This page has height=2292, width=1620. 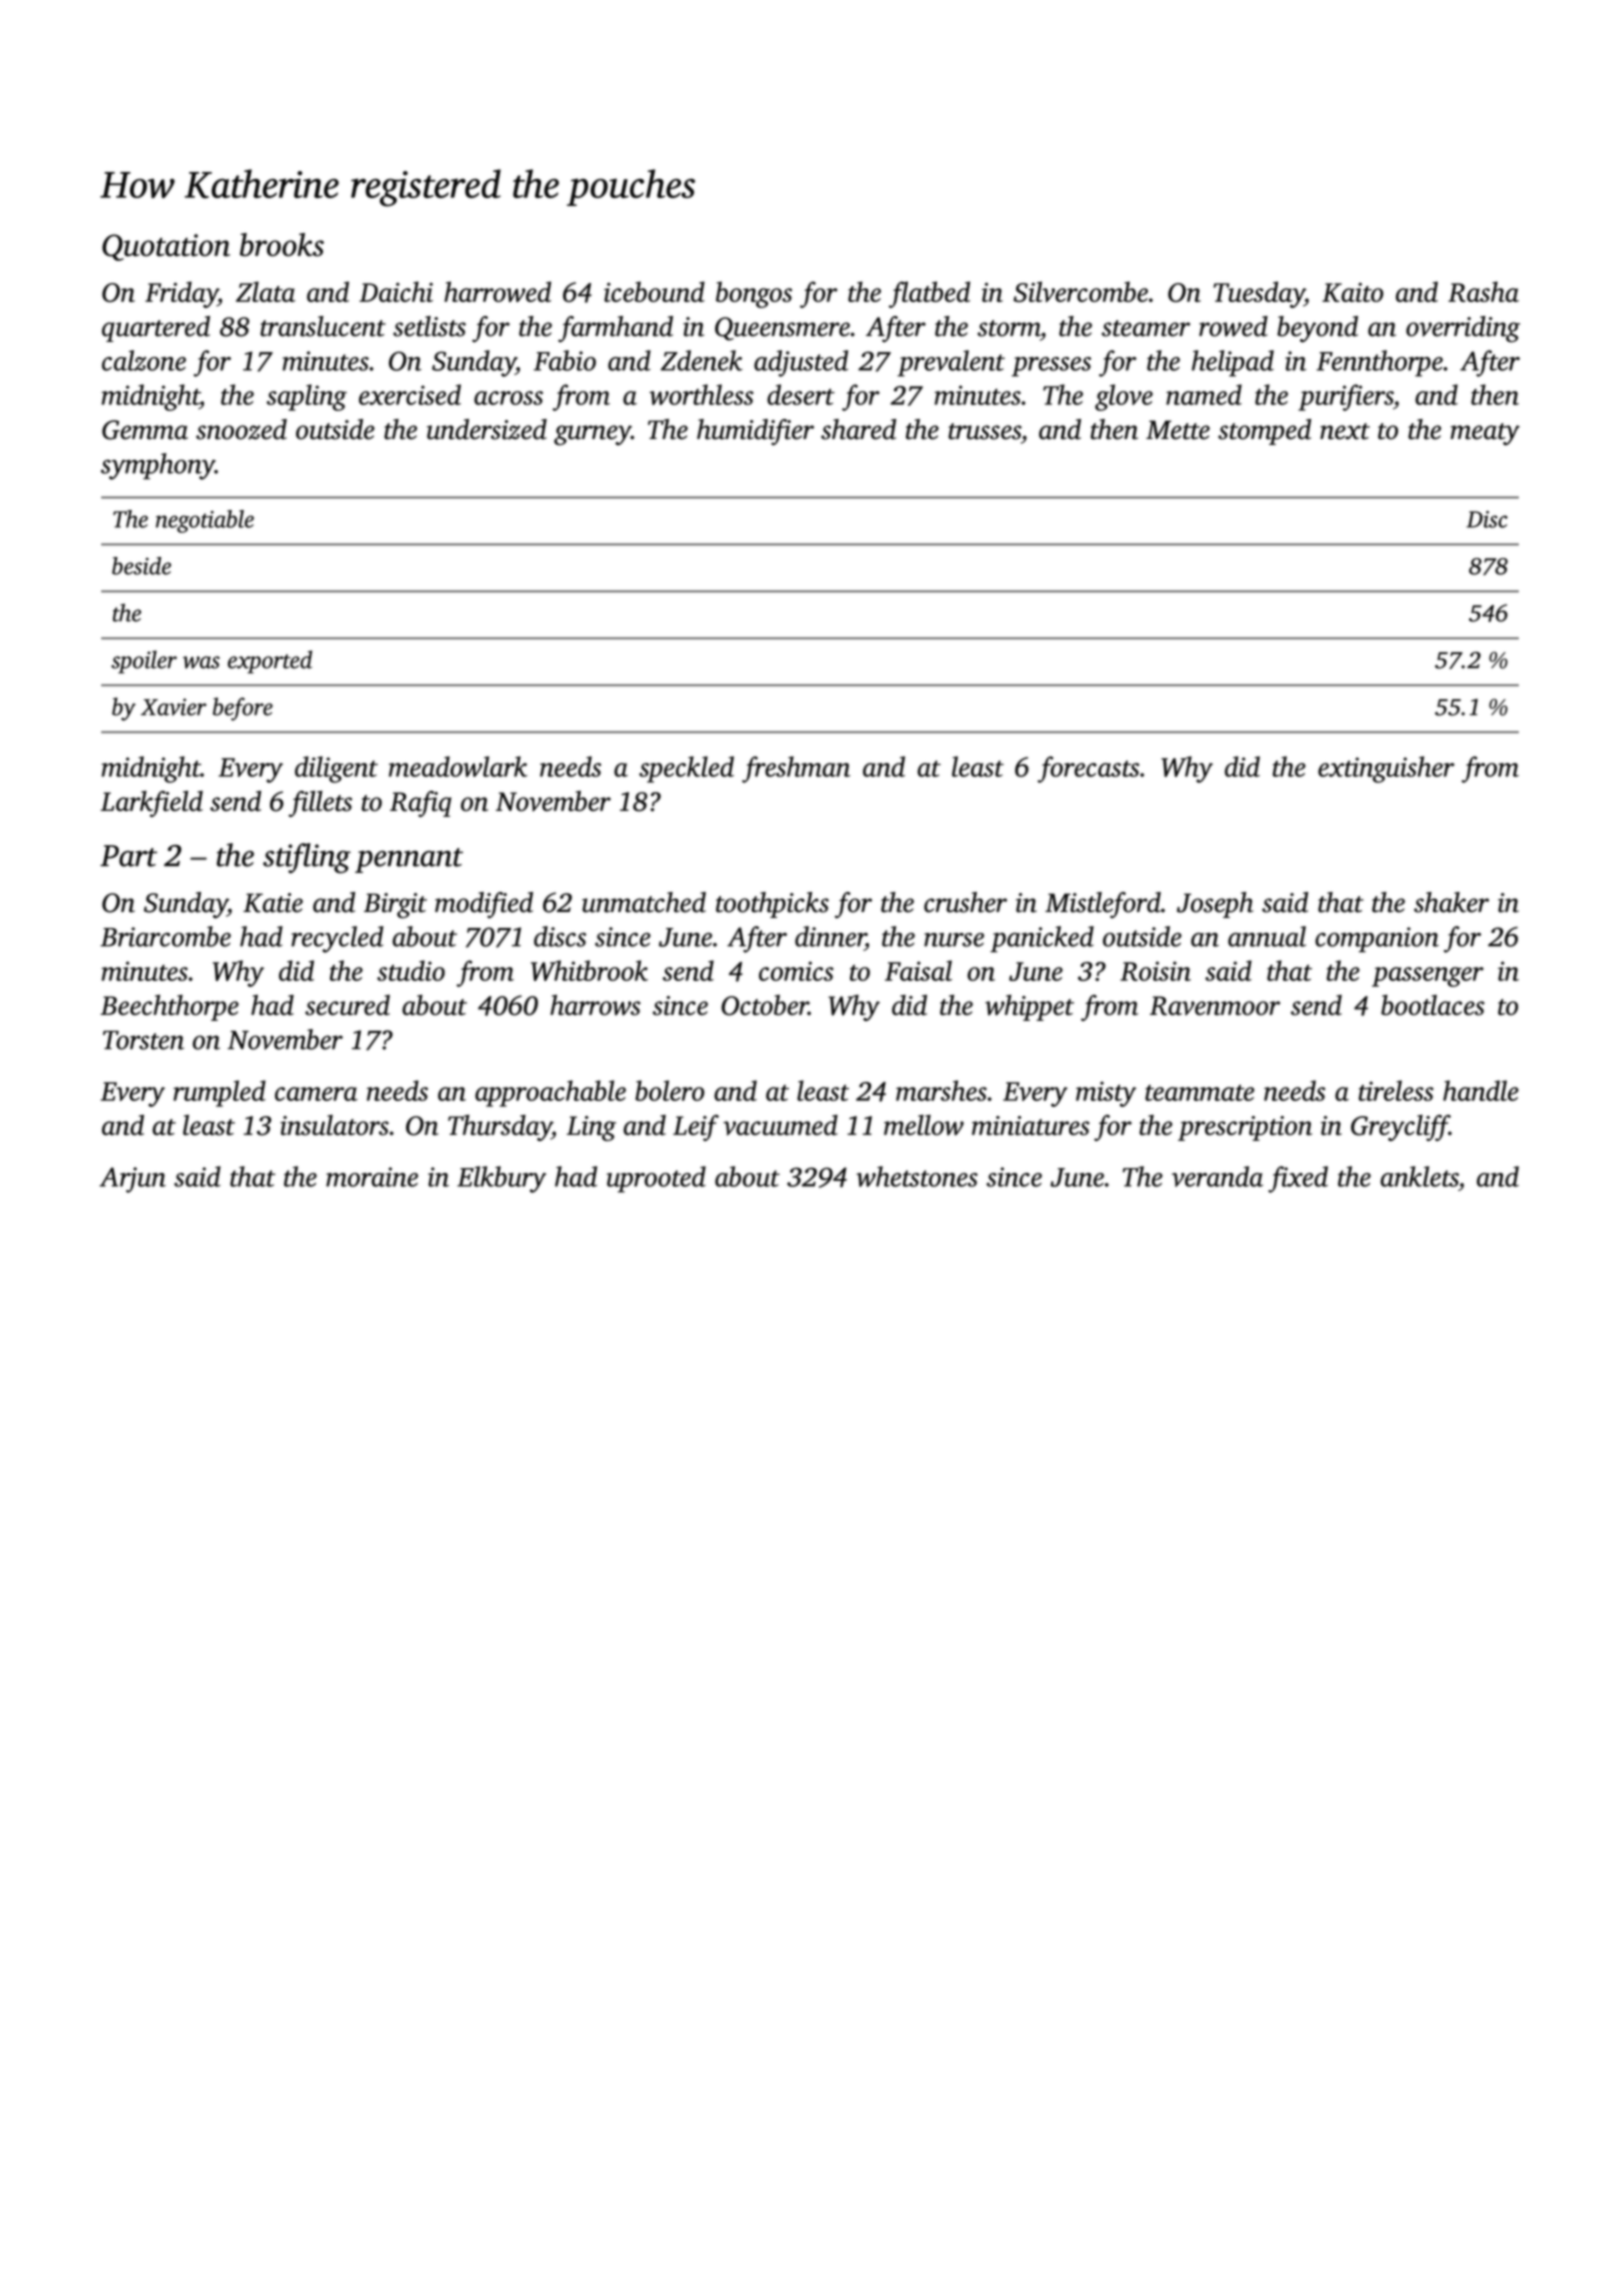 What do you see at coordinates (144, 662) in the page?
I see `spoiler` at bounding box center [144, 662].
